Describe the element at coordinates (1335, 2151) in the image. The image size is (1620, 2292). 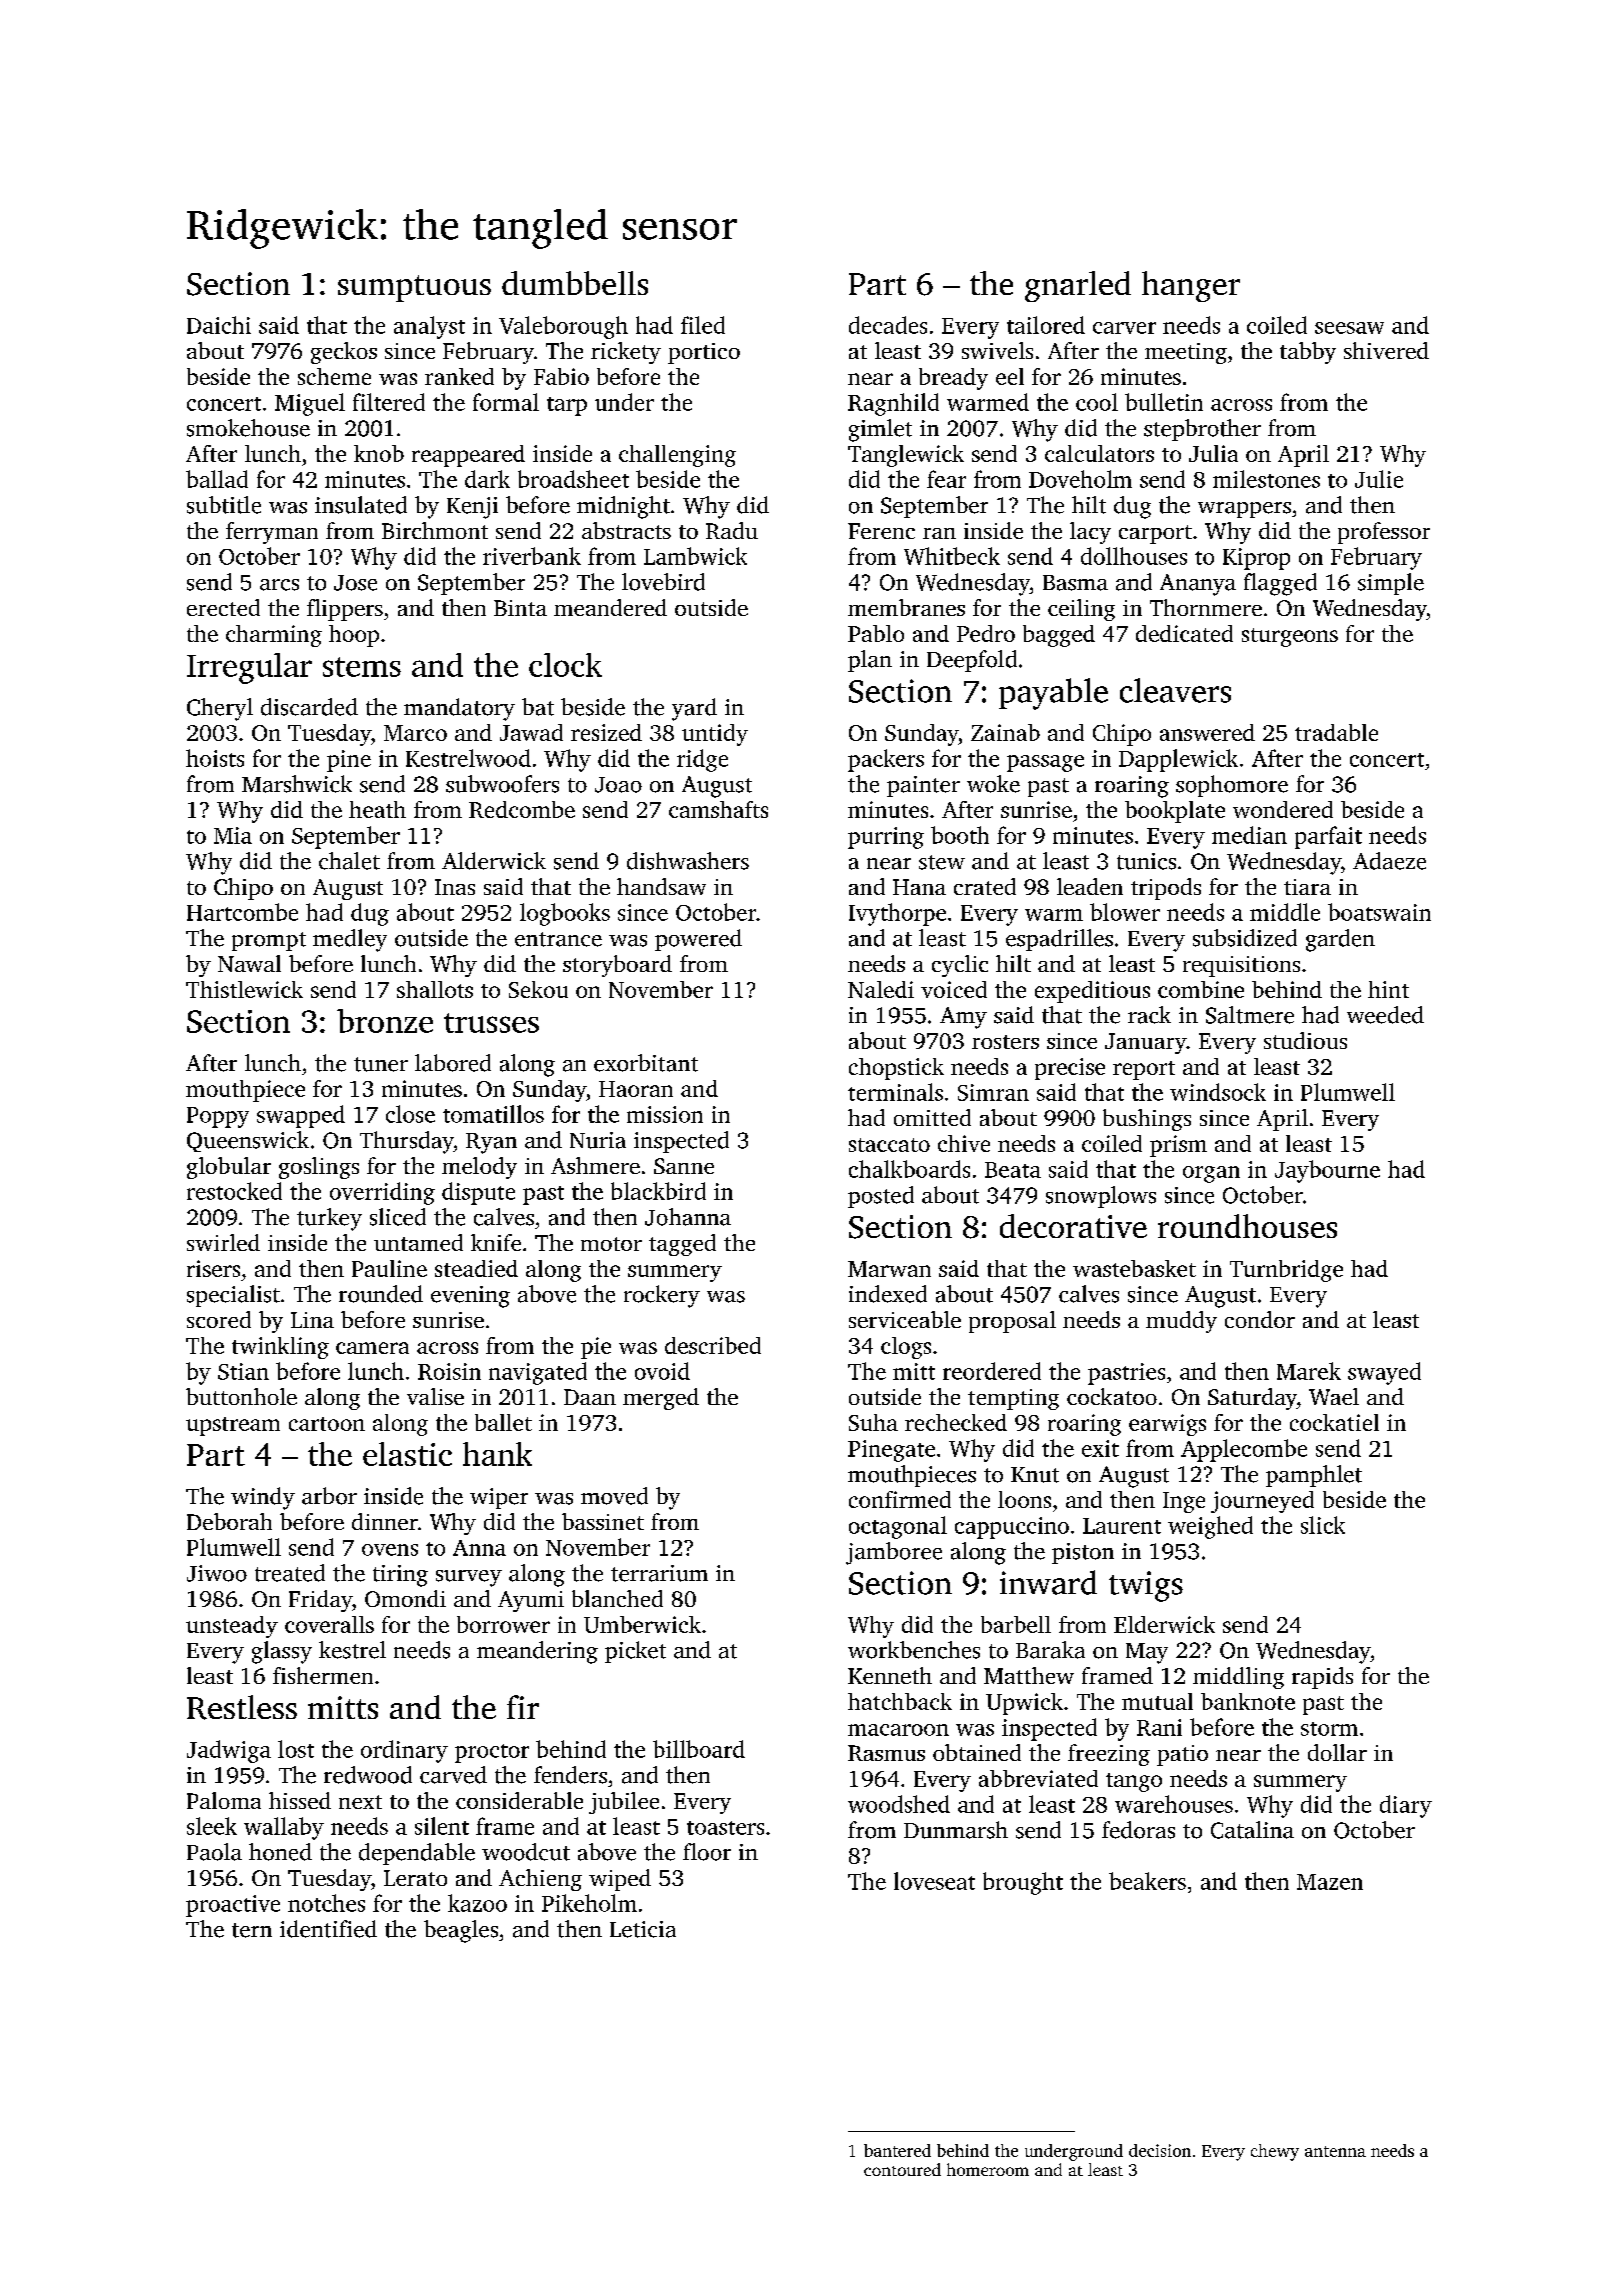
I see `antenna` at that location.
